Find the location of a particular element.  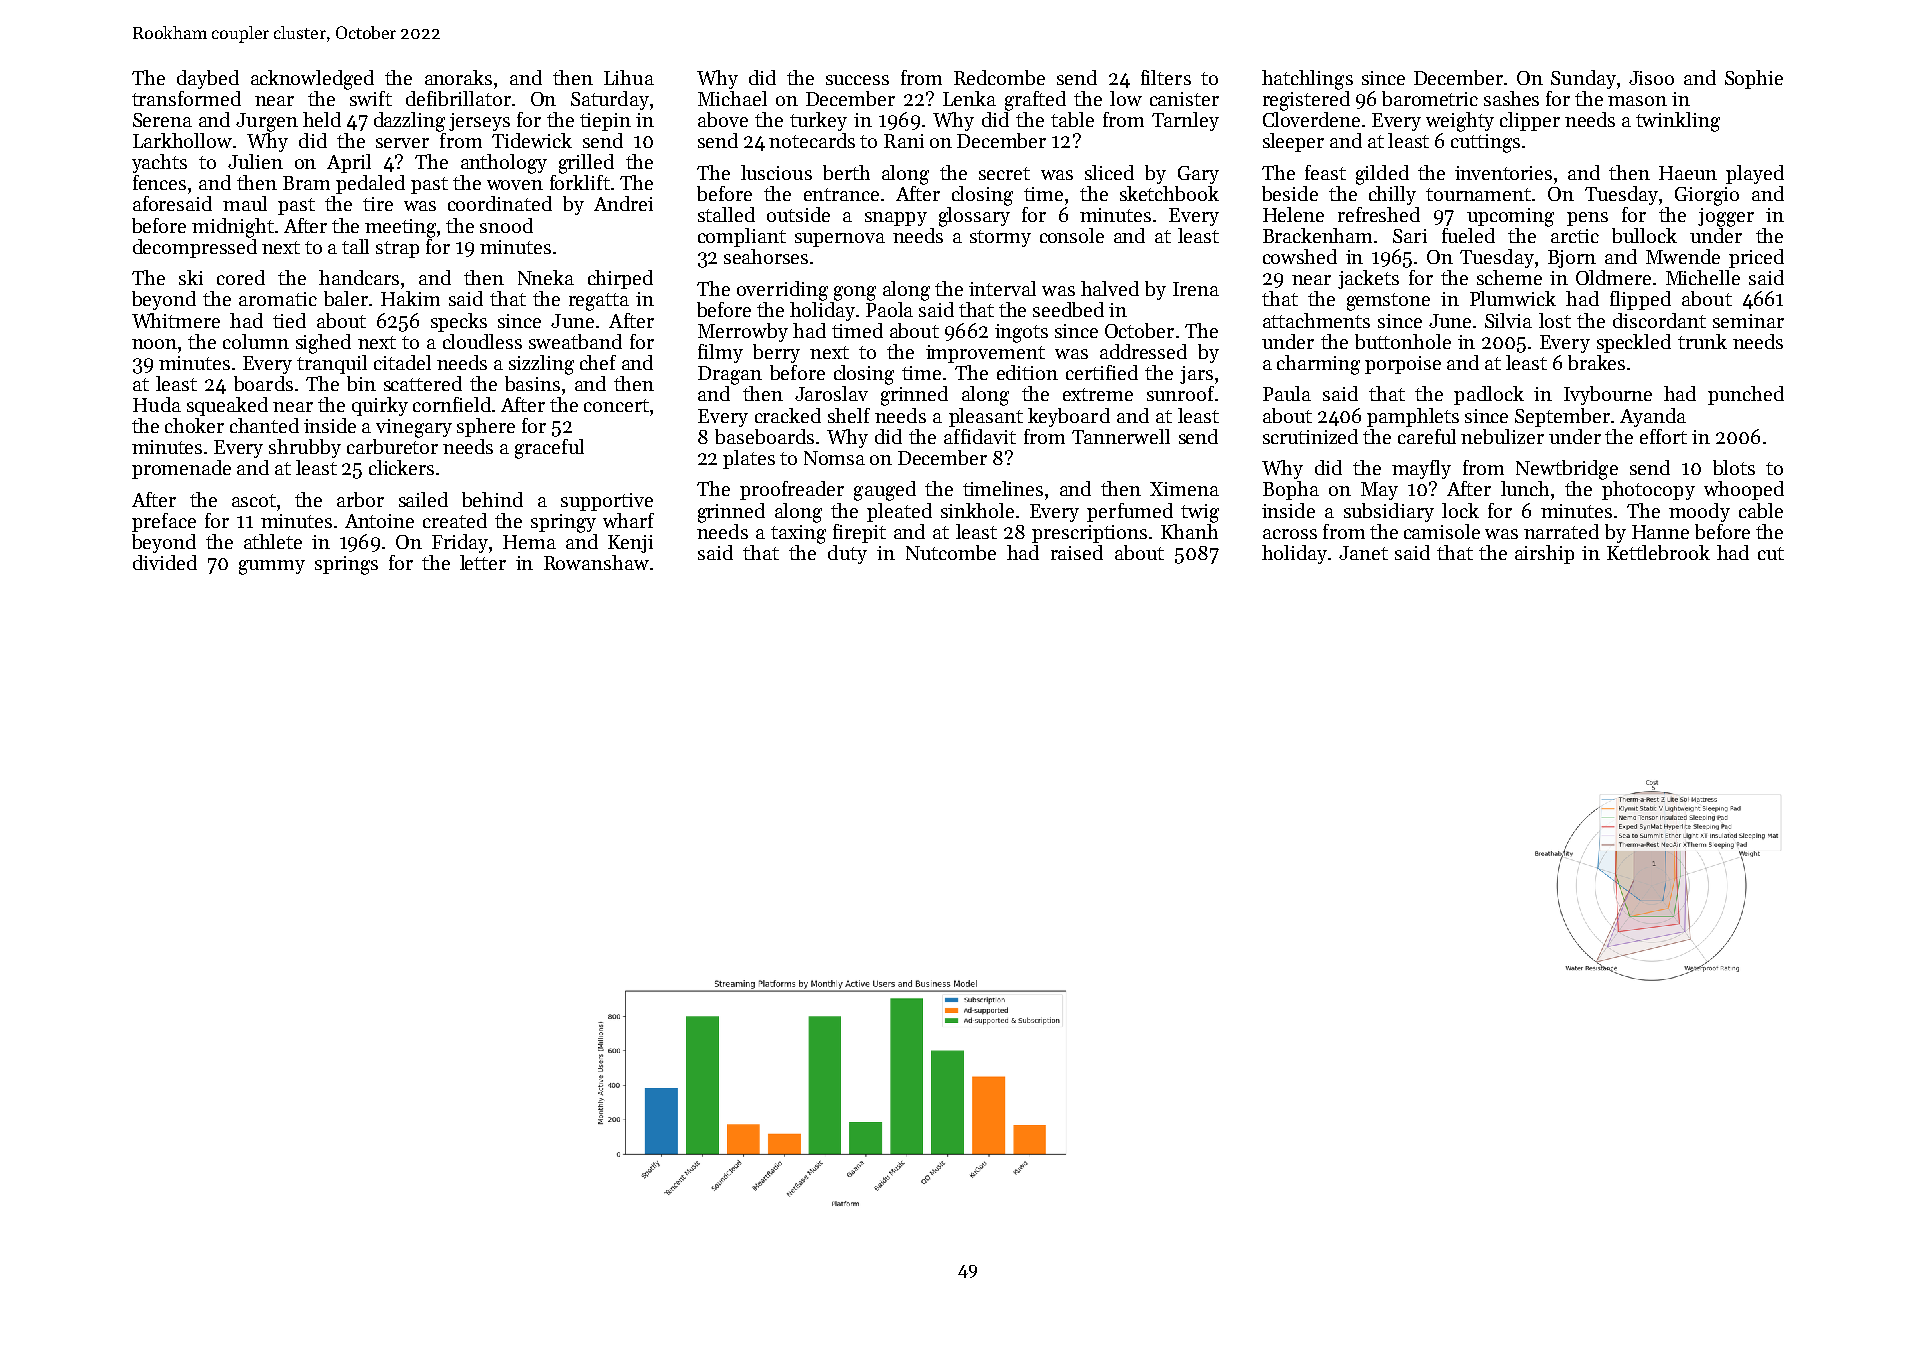

tied is located at coordinates (289, 320).
